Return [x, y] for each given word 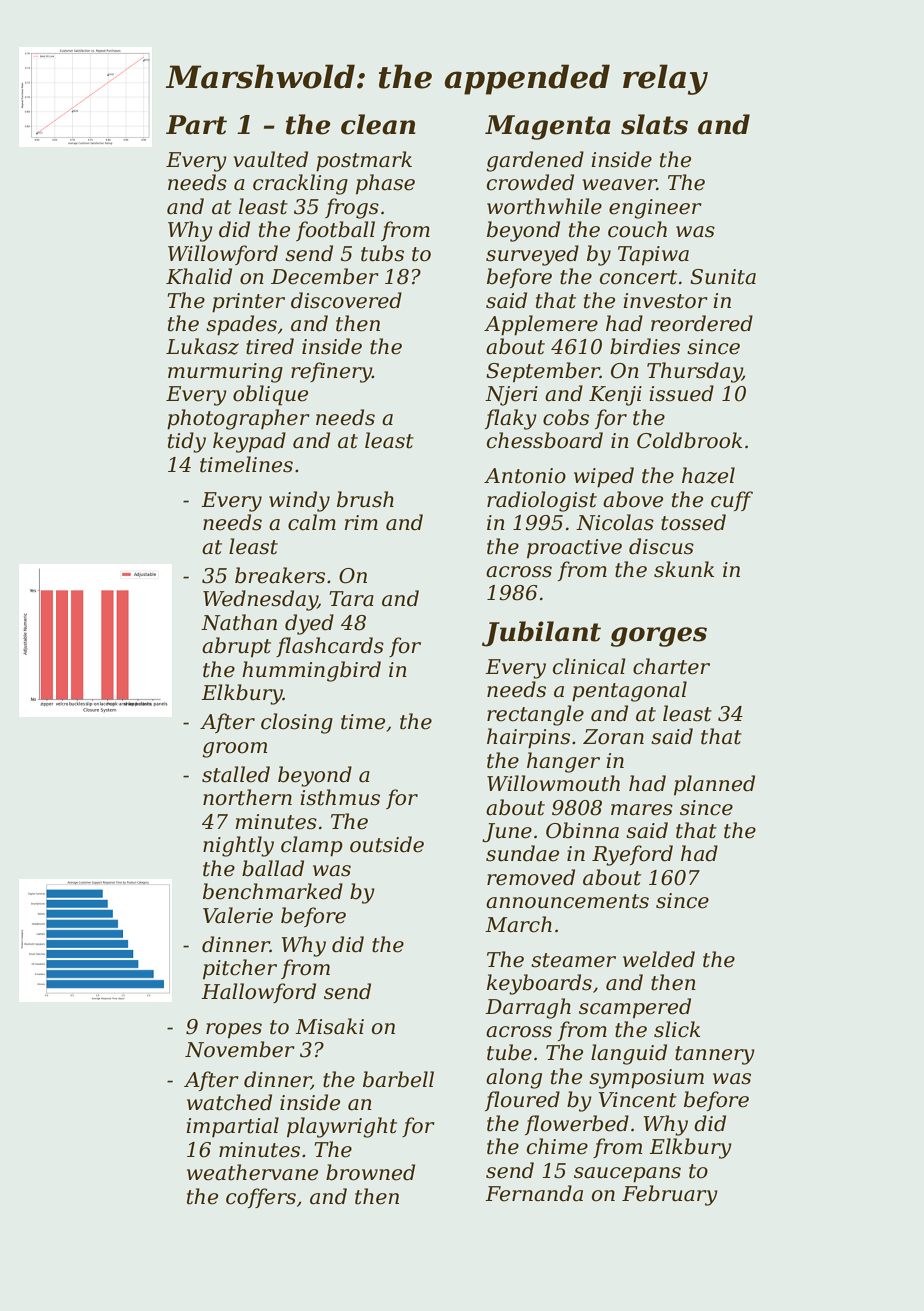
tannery [715, 1055]
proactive [574, 548]
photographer [238, 419]
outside [387, 844]
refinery [331, 372]
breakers [280, 575]
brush [365, 499]
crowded [530, 182]
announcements [567, 901]
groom [234, 750]
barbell [398, 1079]
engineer [655, 209]
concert [638, 277]
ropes [234, 1030]
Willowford [223, 255]
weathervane [252, 1172]
